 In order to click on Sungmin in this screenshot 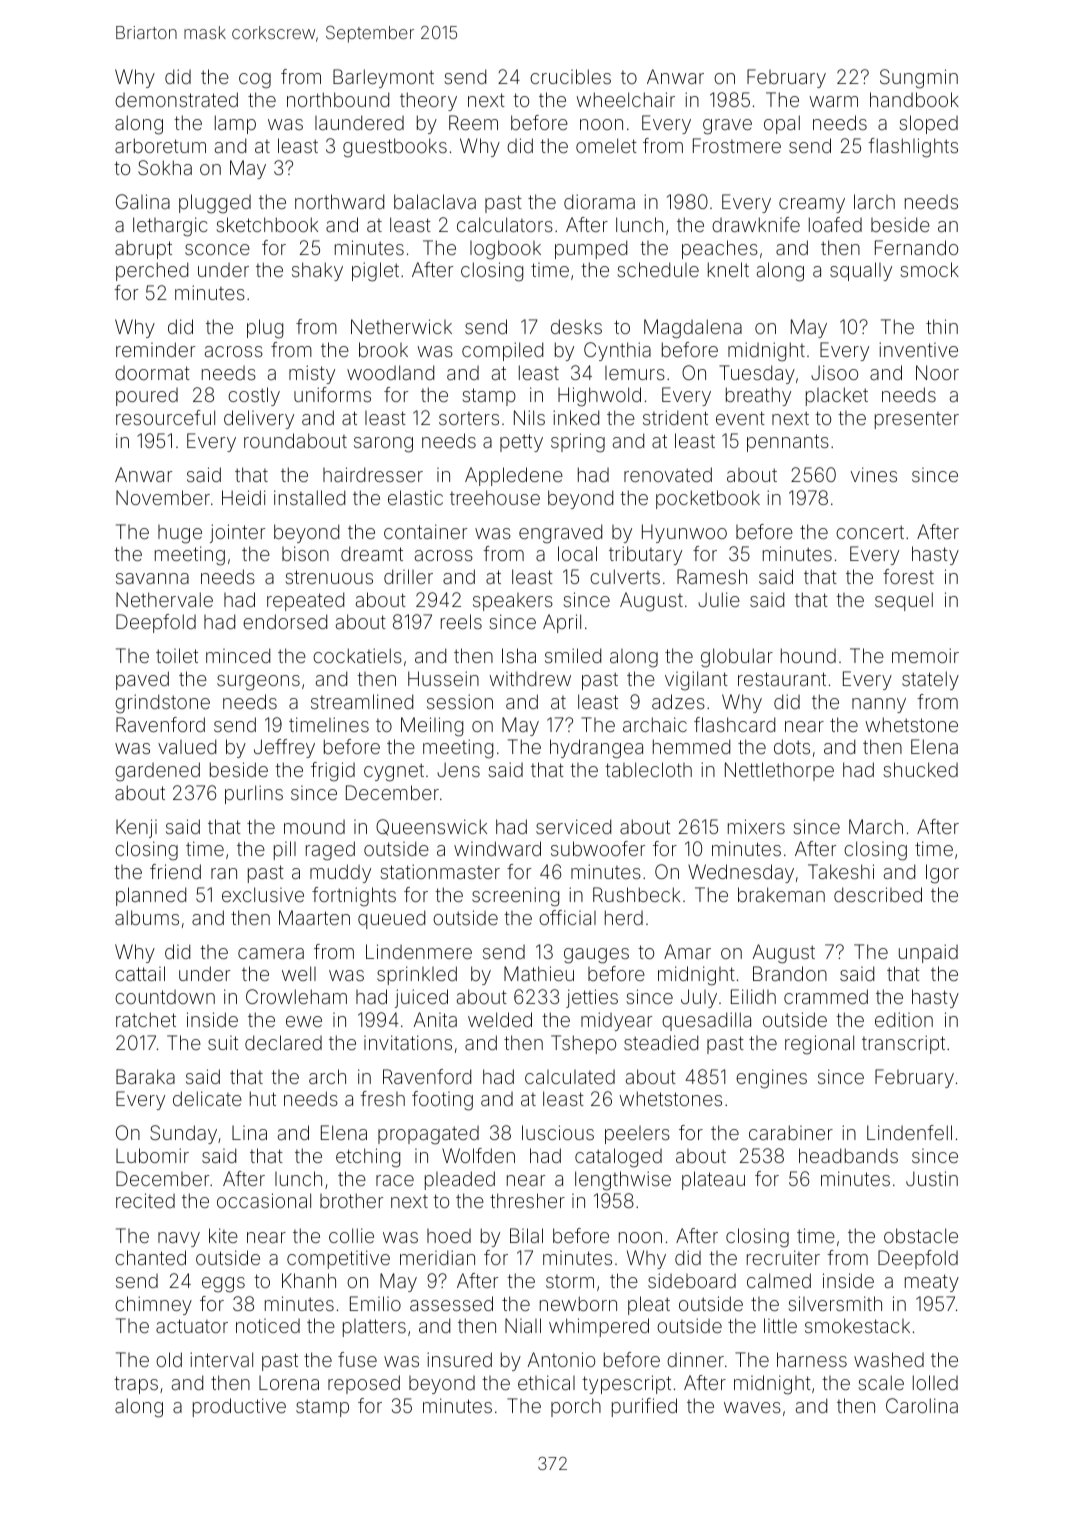, I will do `click(919, 79)`.
